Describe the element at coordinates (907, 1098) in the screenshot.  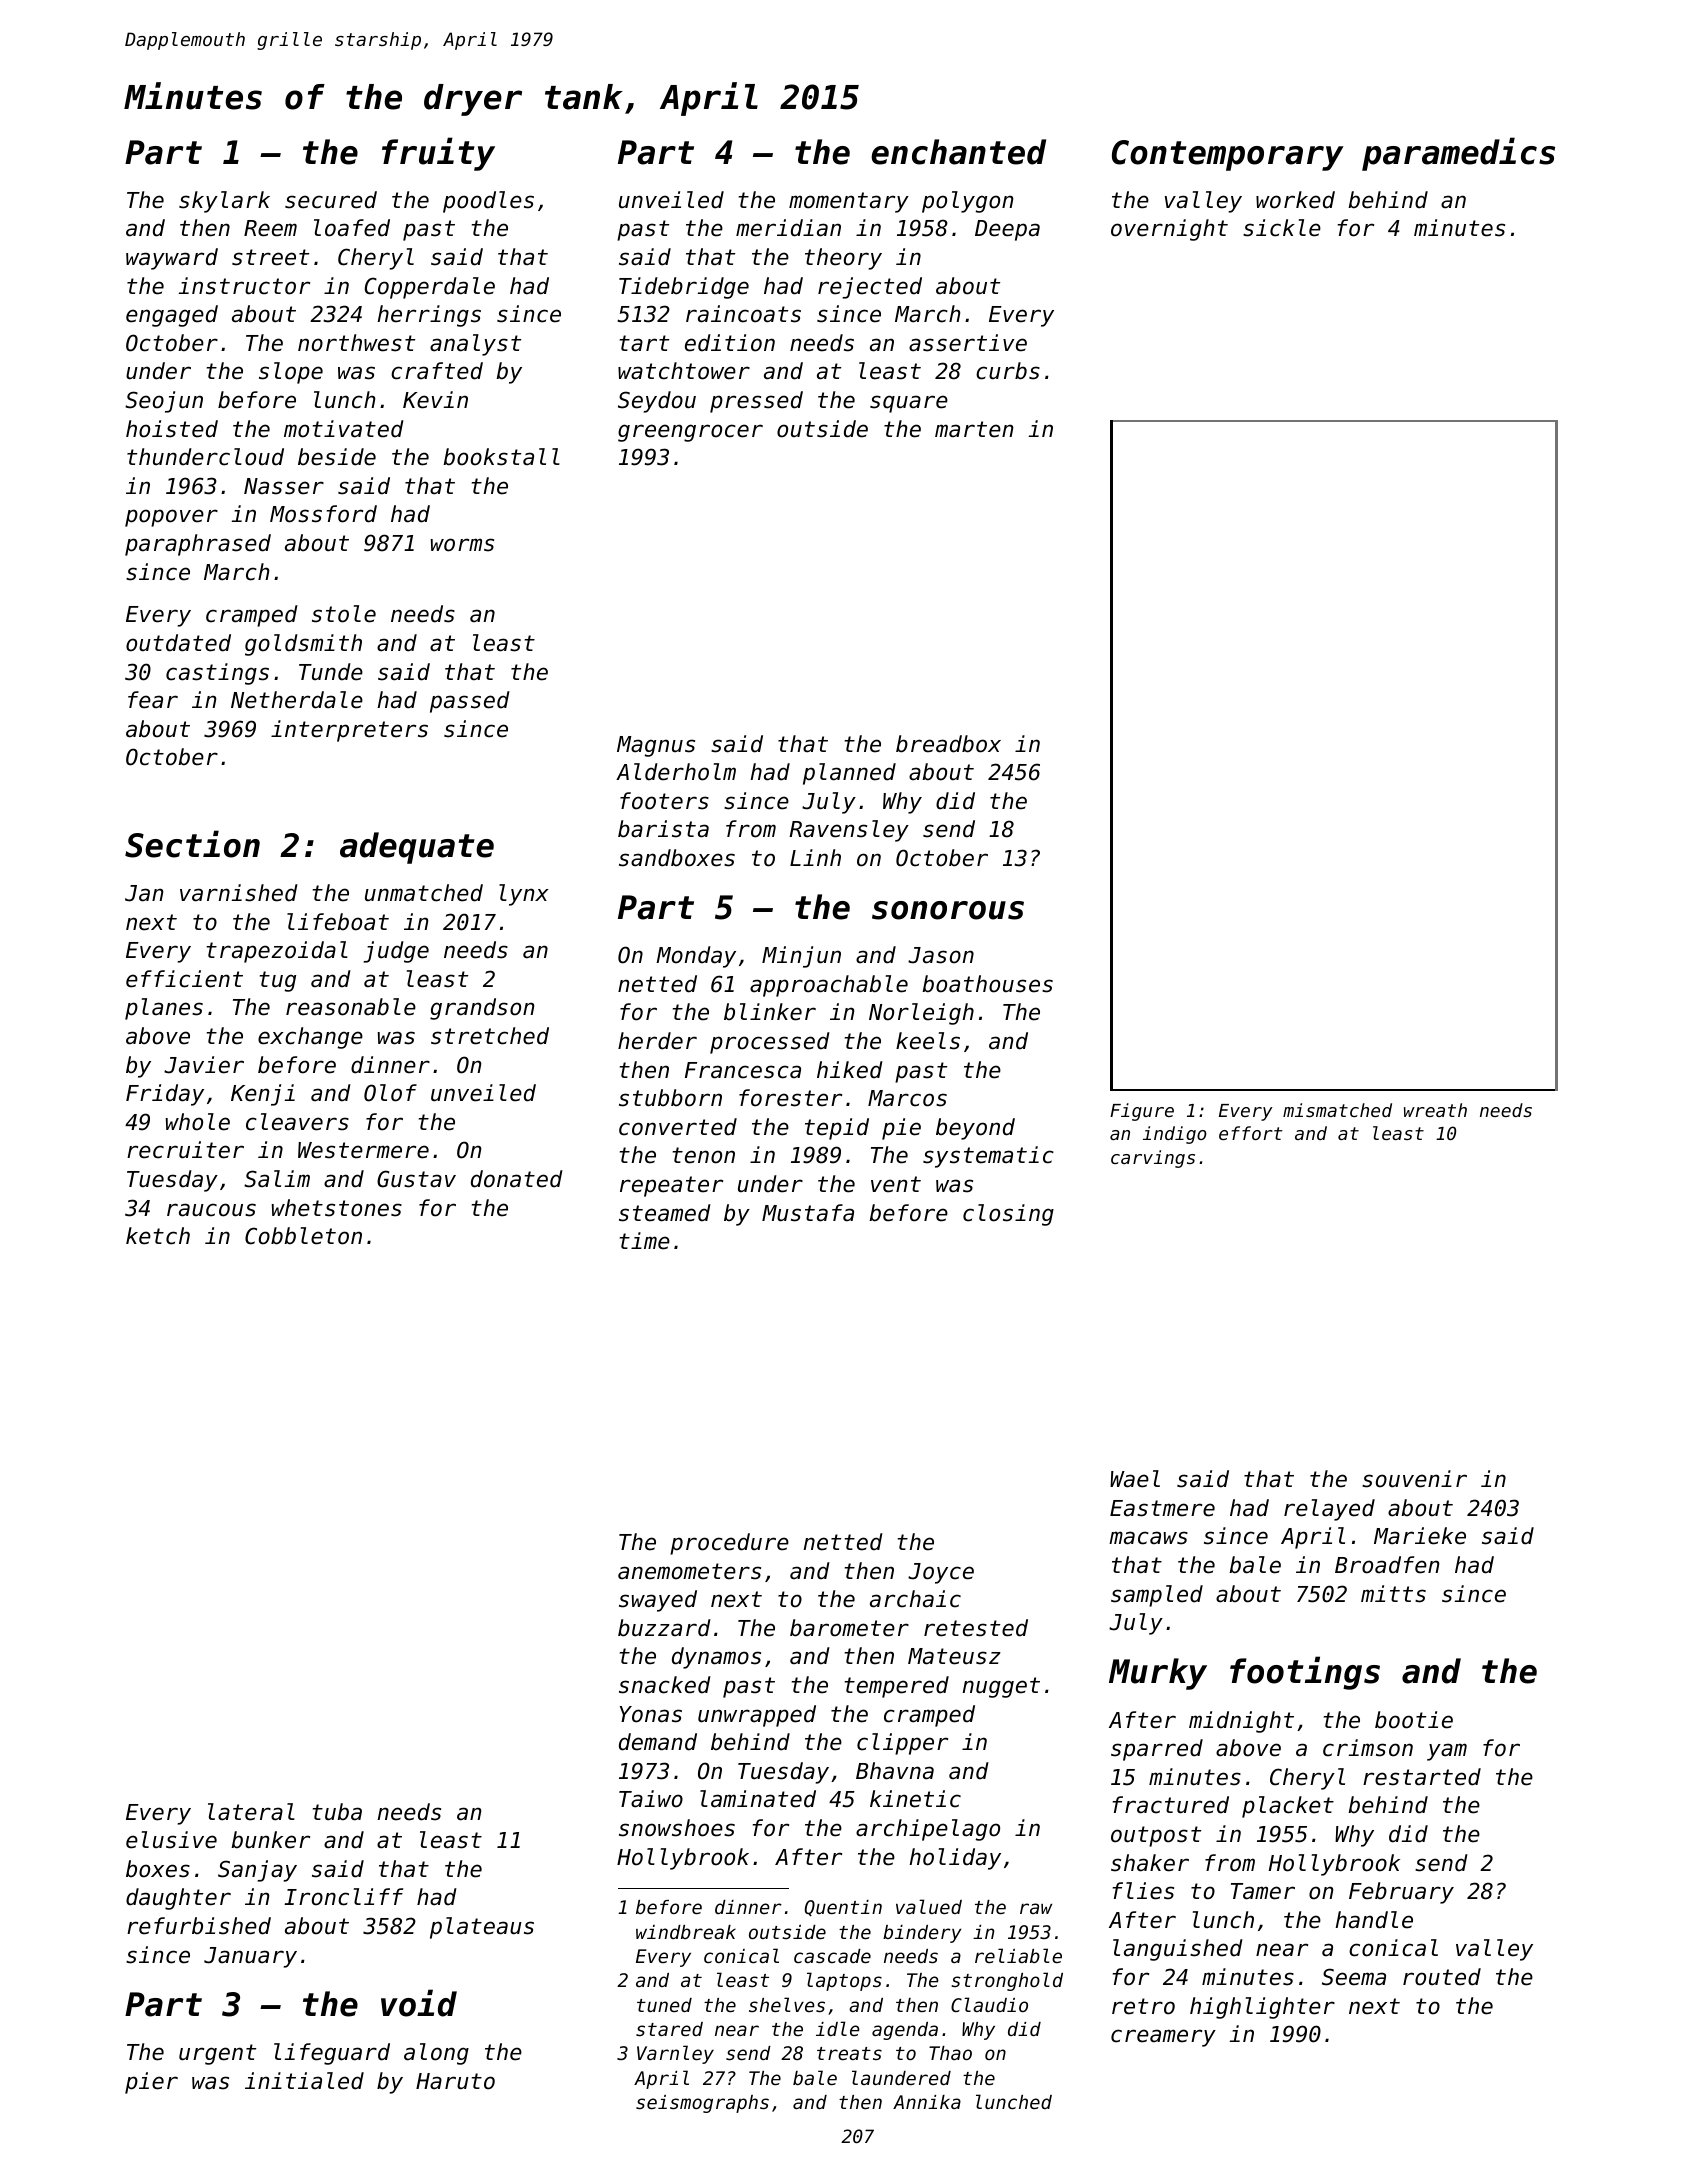
I see `Marcos` at that location.
